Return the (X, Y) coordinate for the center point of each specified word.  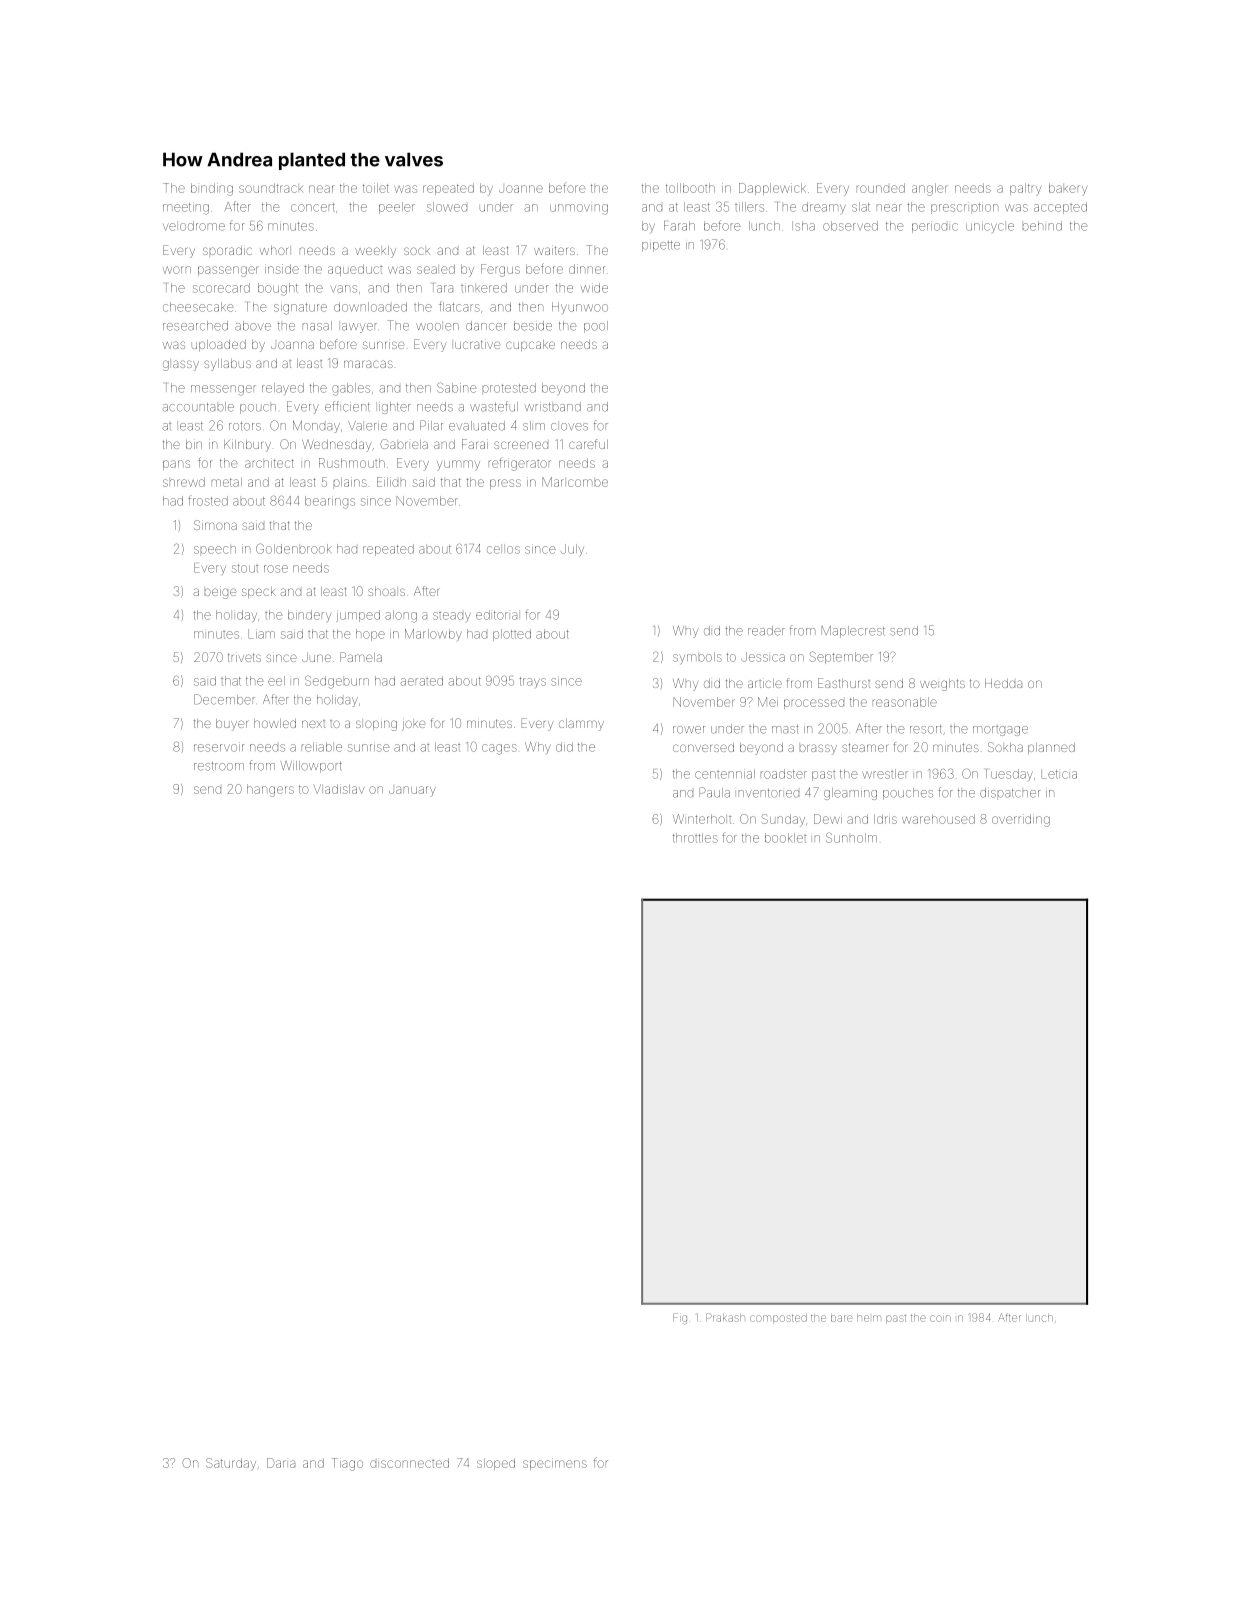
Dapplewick (772, 189)
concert (313, 207)
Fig (680, 1318)
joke (413, 725)
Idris (885, 819)
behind (1042, 226)
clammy (581, 725)
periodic (935, 227)
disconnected (409, 1463)
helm (869, 1318)
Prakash (725, 1317)
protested (509, 388)
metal (227, 482)
